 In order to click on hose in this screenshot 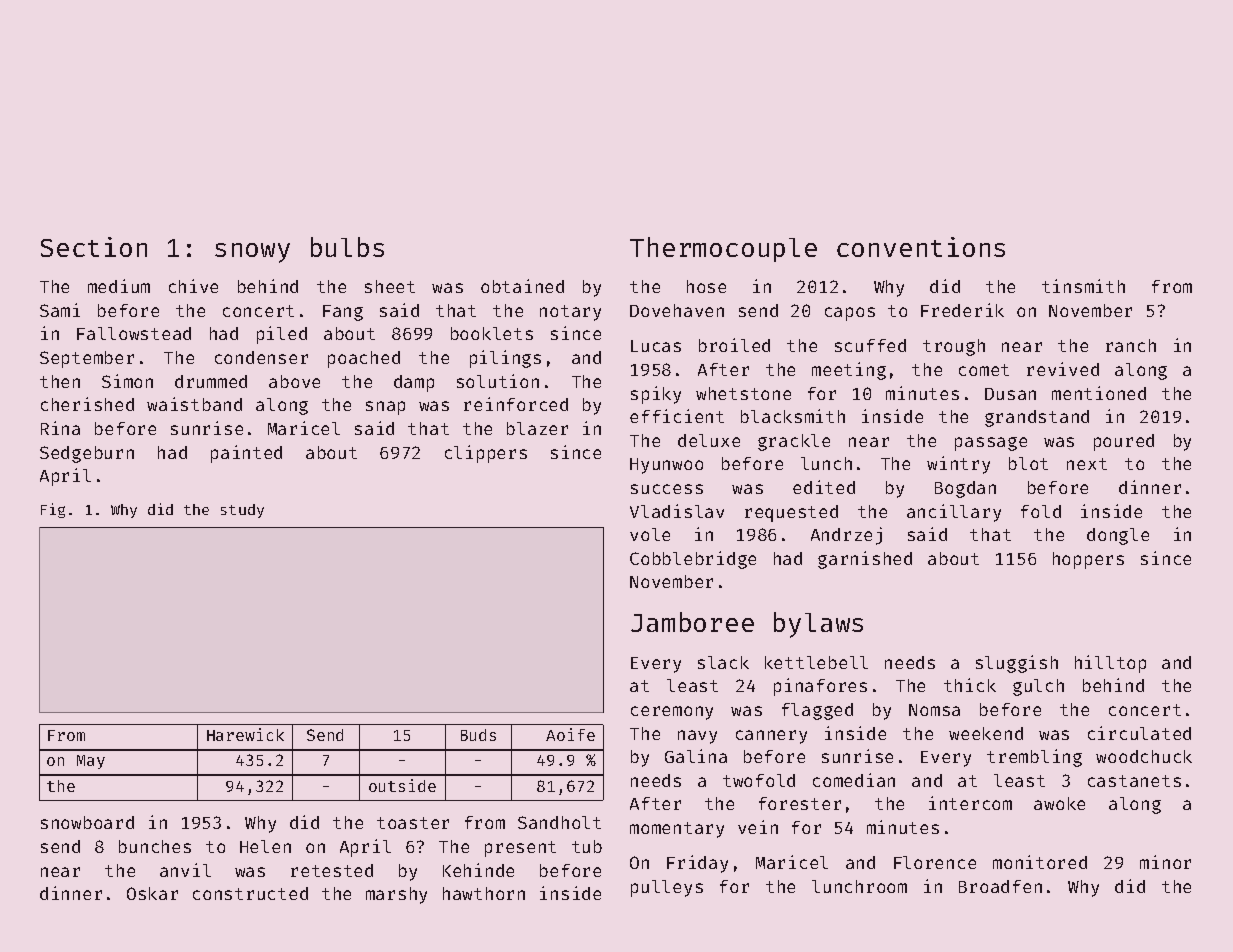, I will do `click(706, 286)`.
